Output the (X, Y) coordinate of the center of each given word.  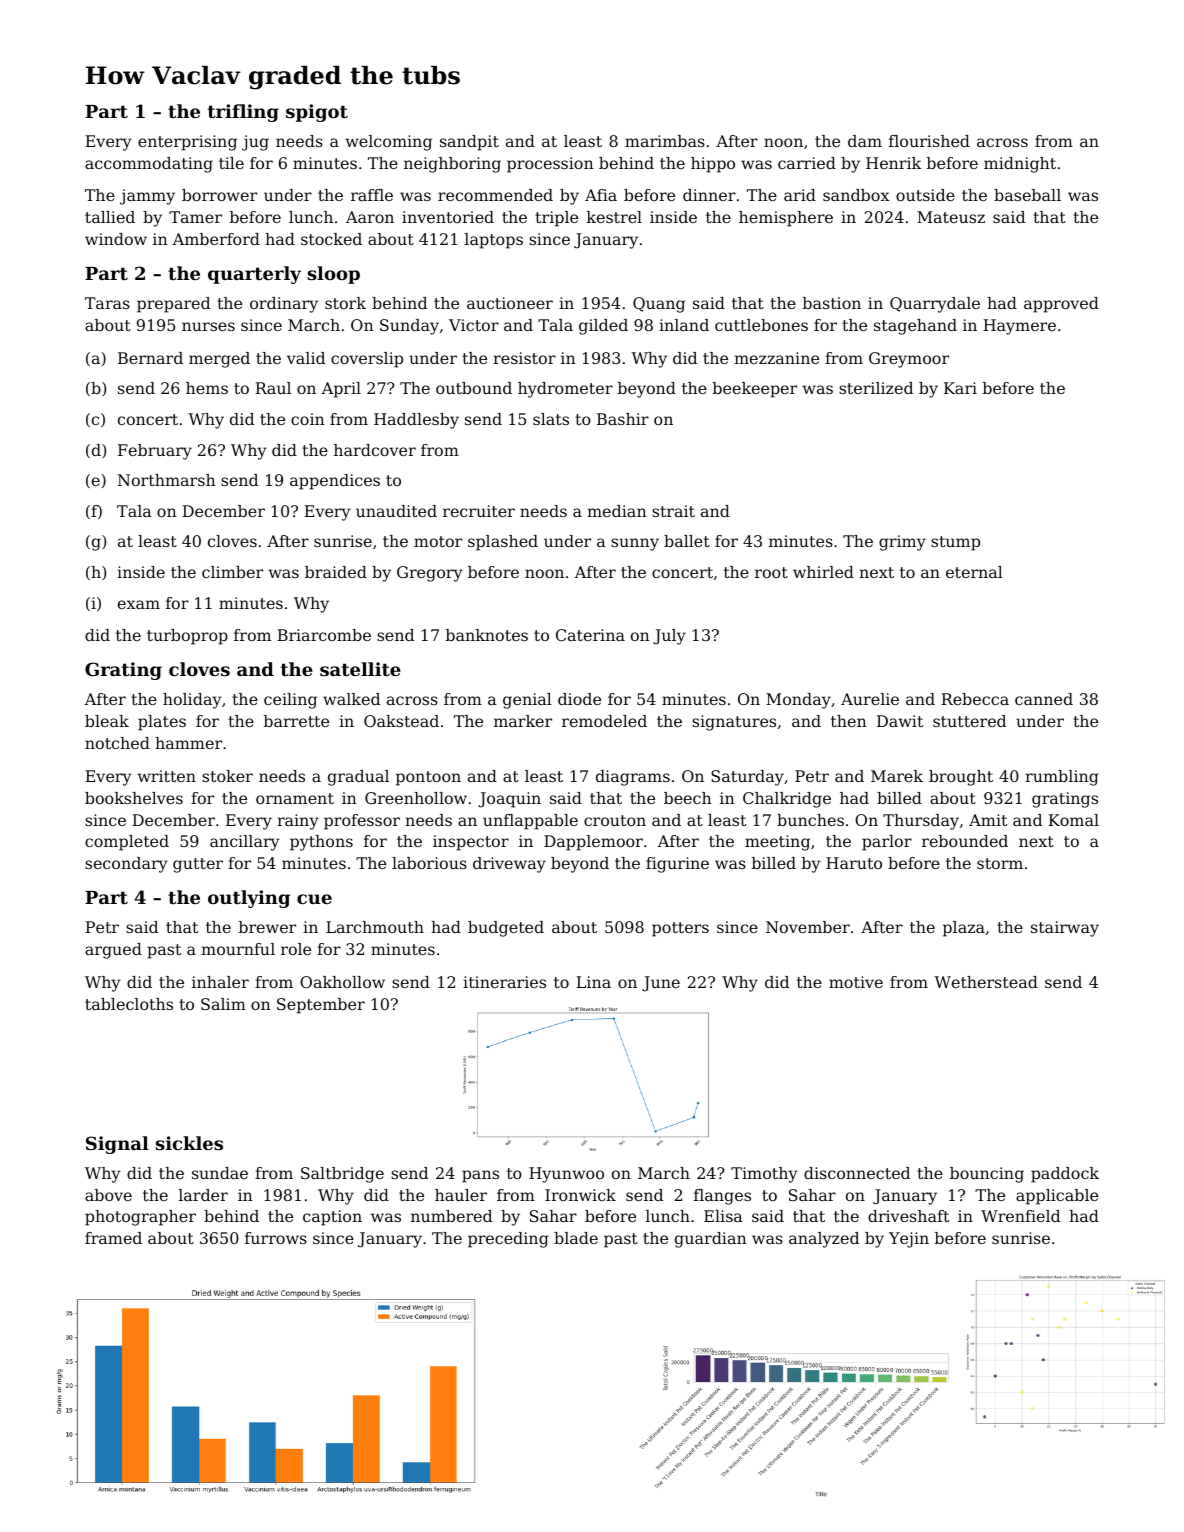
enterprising (187, 143)
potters (680, 929)
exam (139, 604)
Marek (897, 776)
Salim (223, 1004)
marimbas (665, 141)
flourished (929, 141)
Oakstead (401, 721)
